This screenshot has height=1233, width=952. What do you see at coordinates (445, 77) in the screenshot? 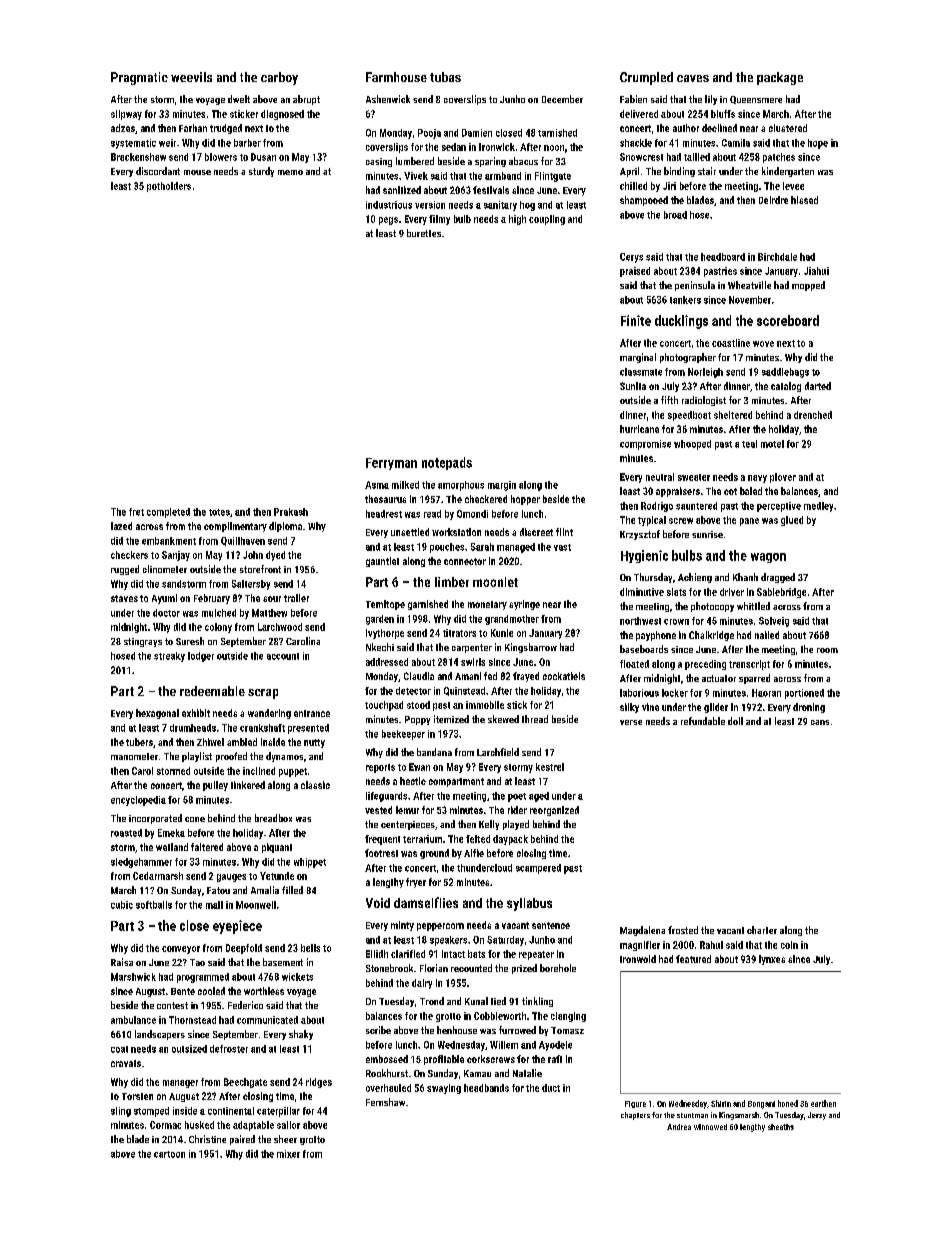
I see `tubas` at bounding box center [445, 77].
